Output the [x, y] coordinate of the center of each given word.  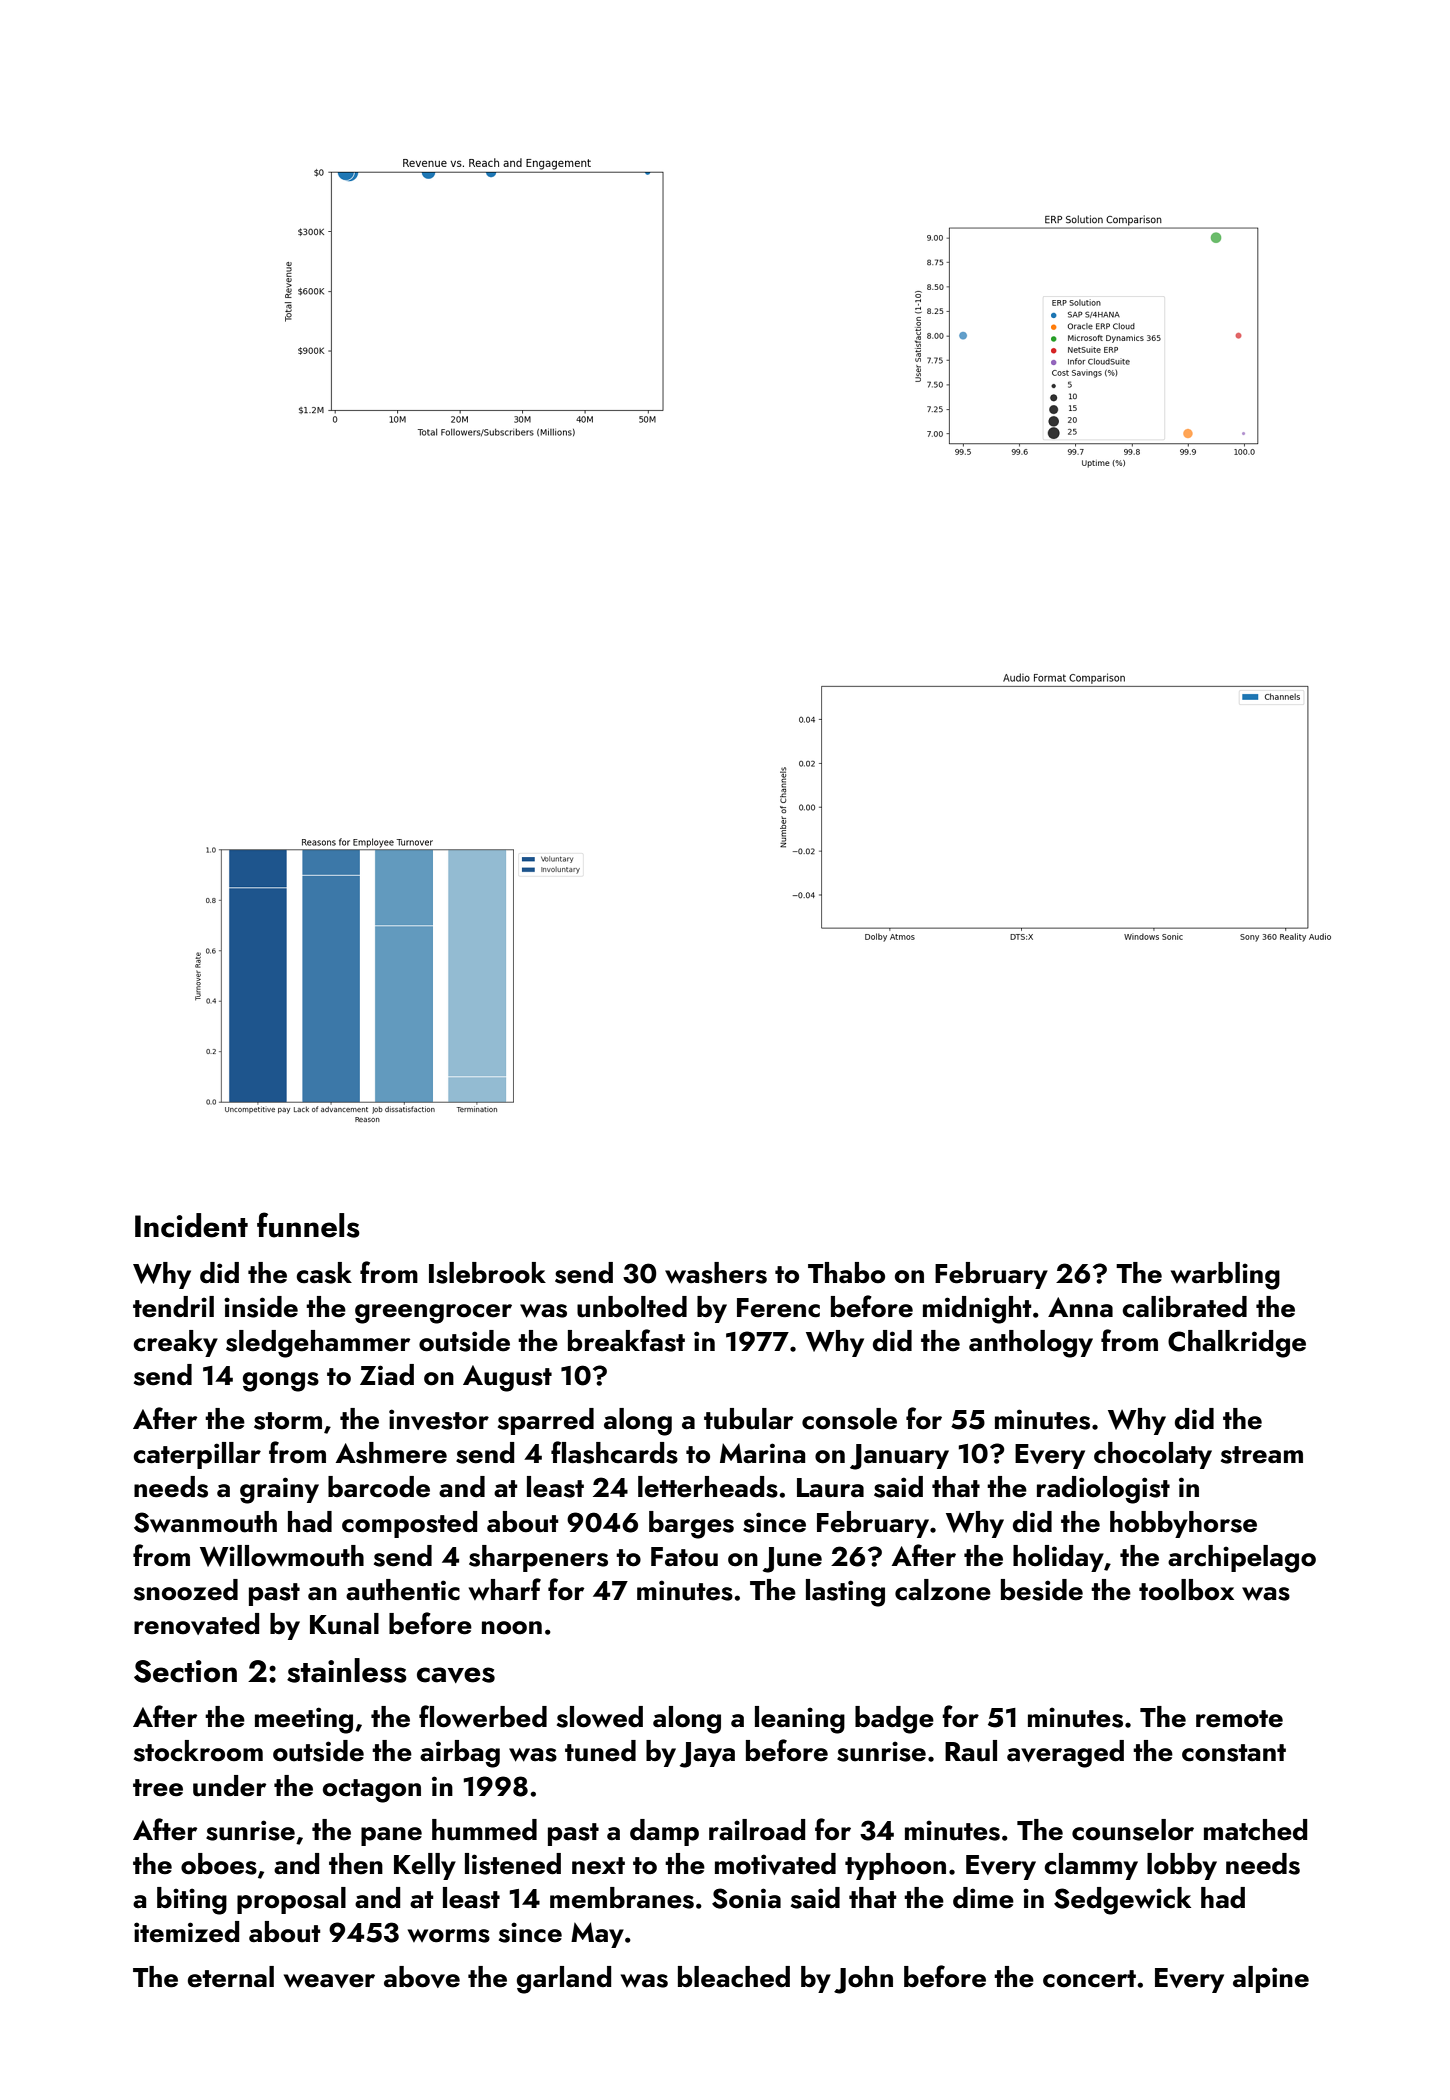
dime [983, 1898]
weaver [329, 1981]
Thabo [846, 1273]
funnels [308, 1225]
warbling [1225, 1276]
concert [1089, 1979]
